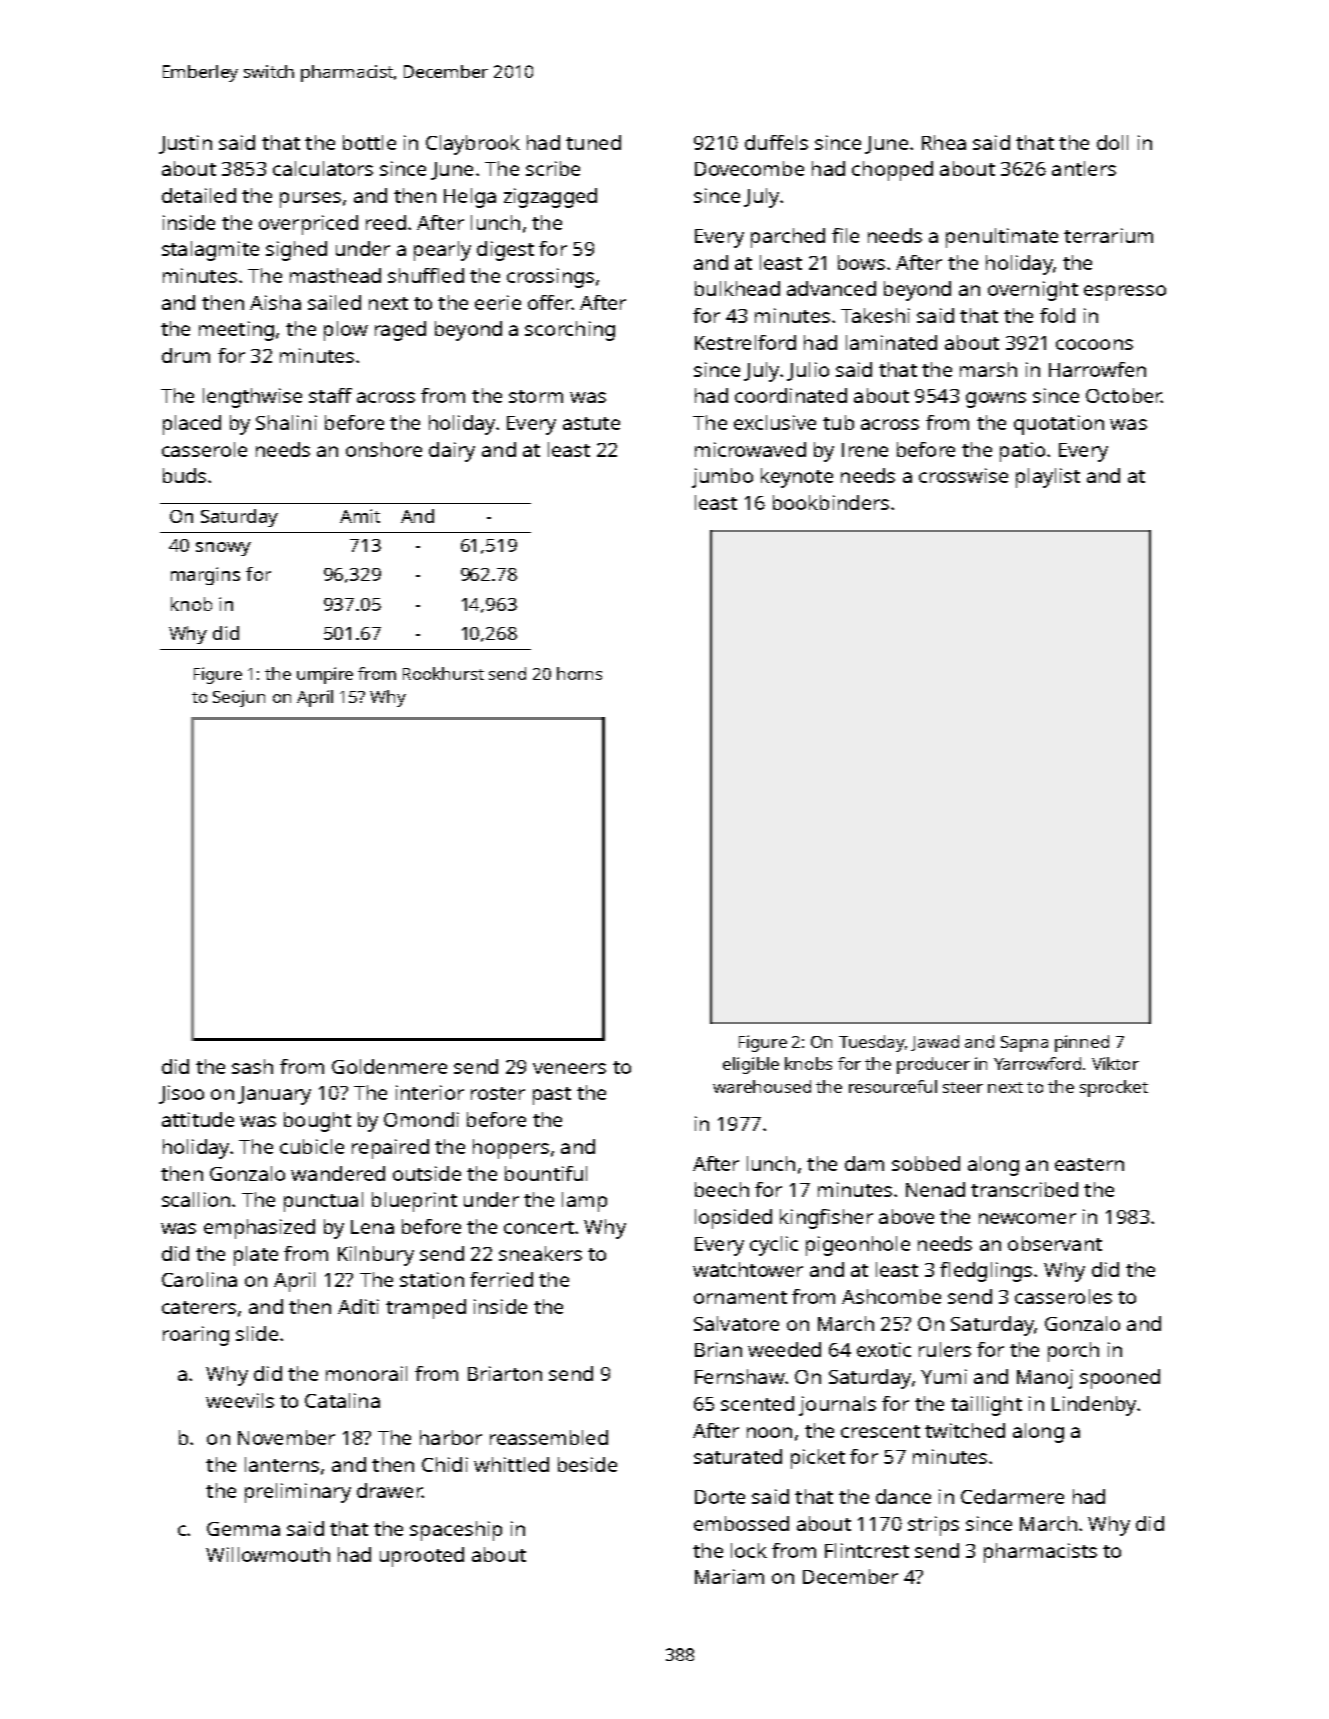 This document has height=1719, width=1329. Describe the element at coordinates (323, 168) in the document. I see `calculators` at that location.
